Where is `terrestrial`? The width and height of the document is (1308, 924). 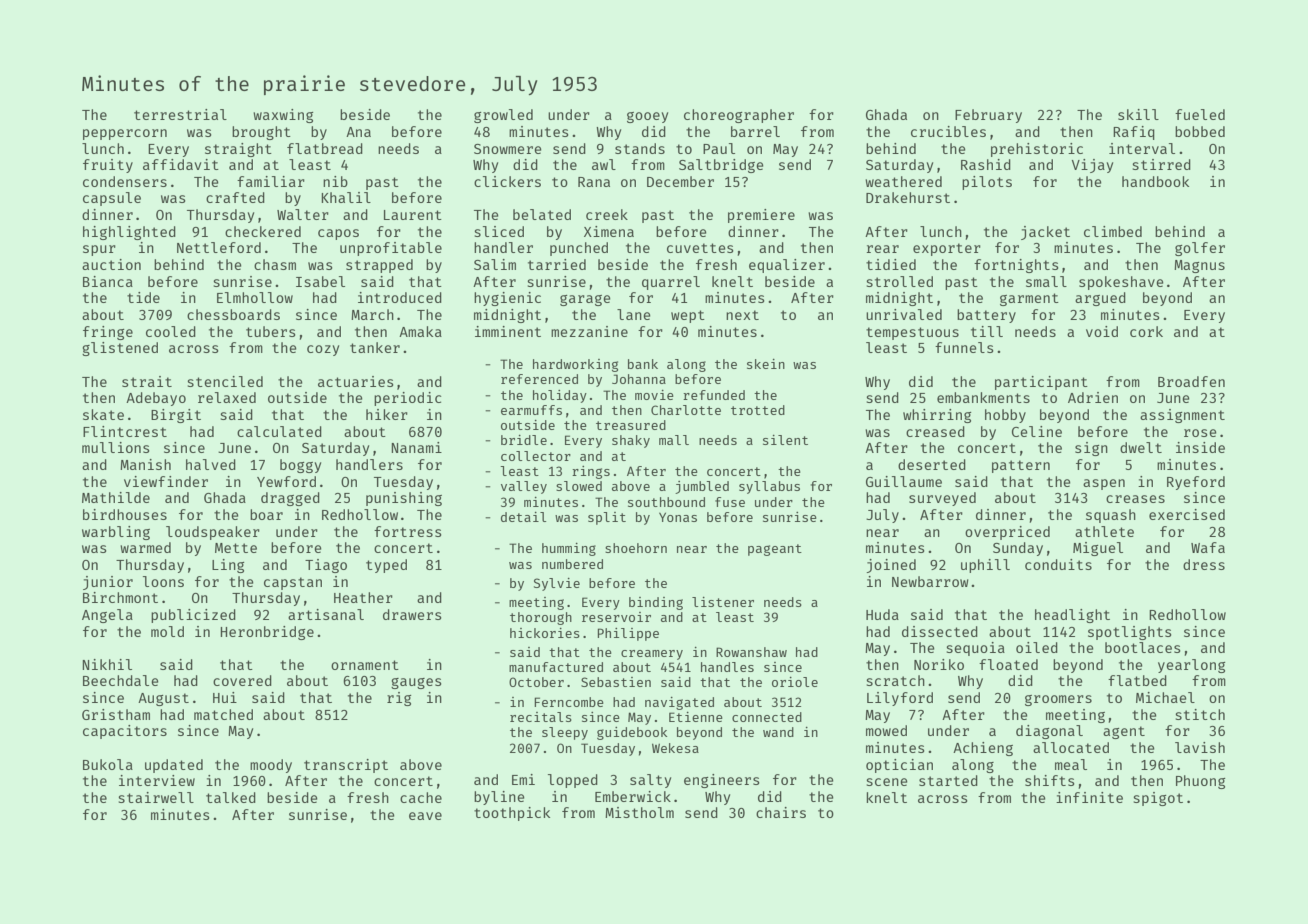
terrestrial is located at coordinates (180, 114).
